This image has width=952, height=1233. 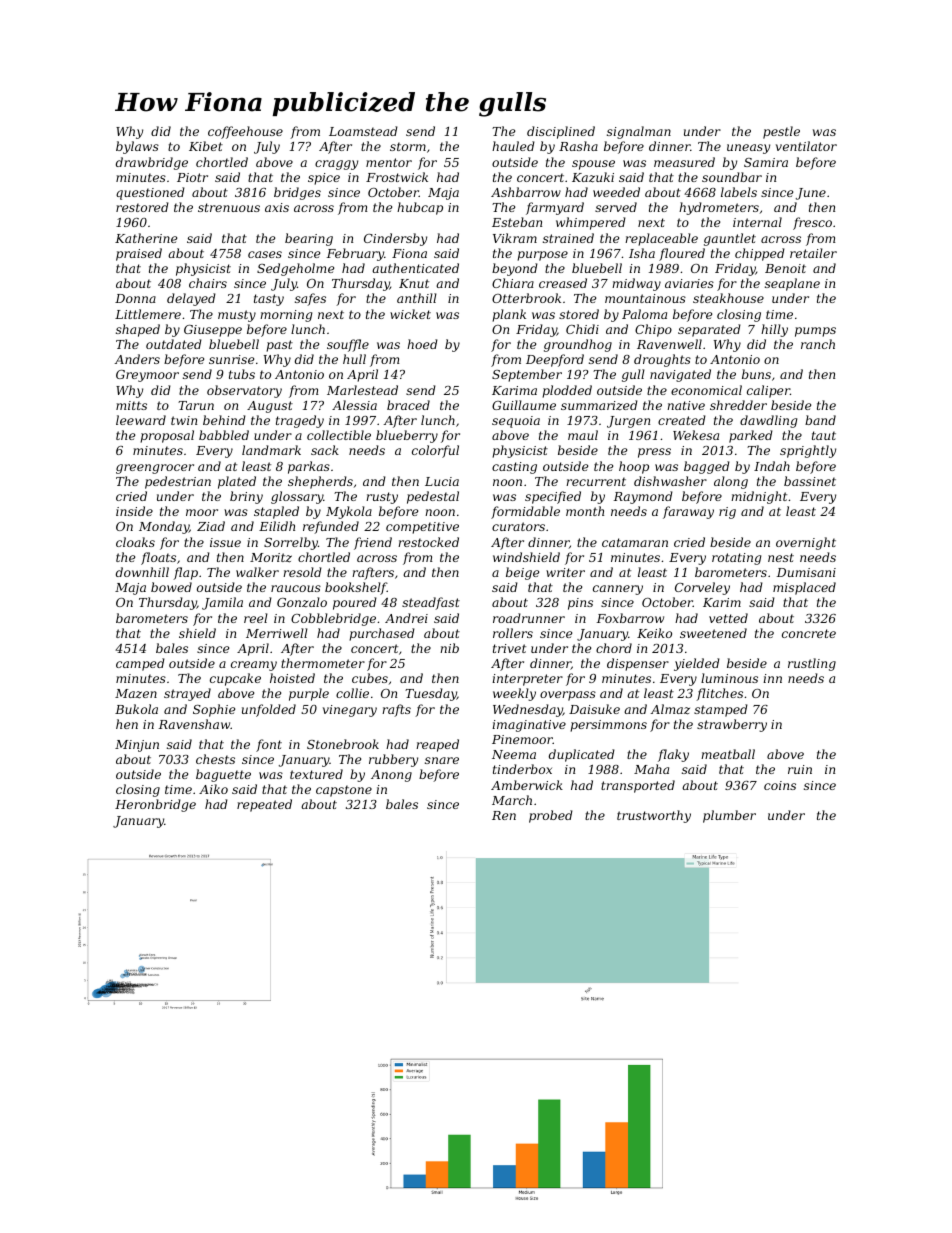 What do you see at coordinates (449, 648) in the image?
I see `nib` at bounding box center [449, 648].
